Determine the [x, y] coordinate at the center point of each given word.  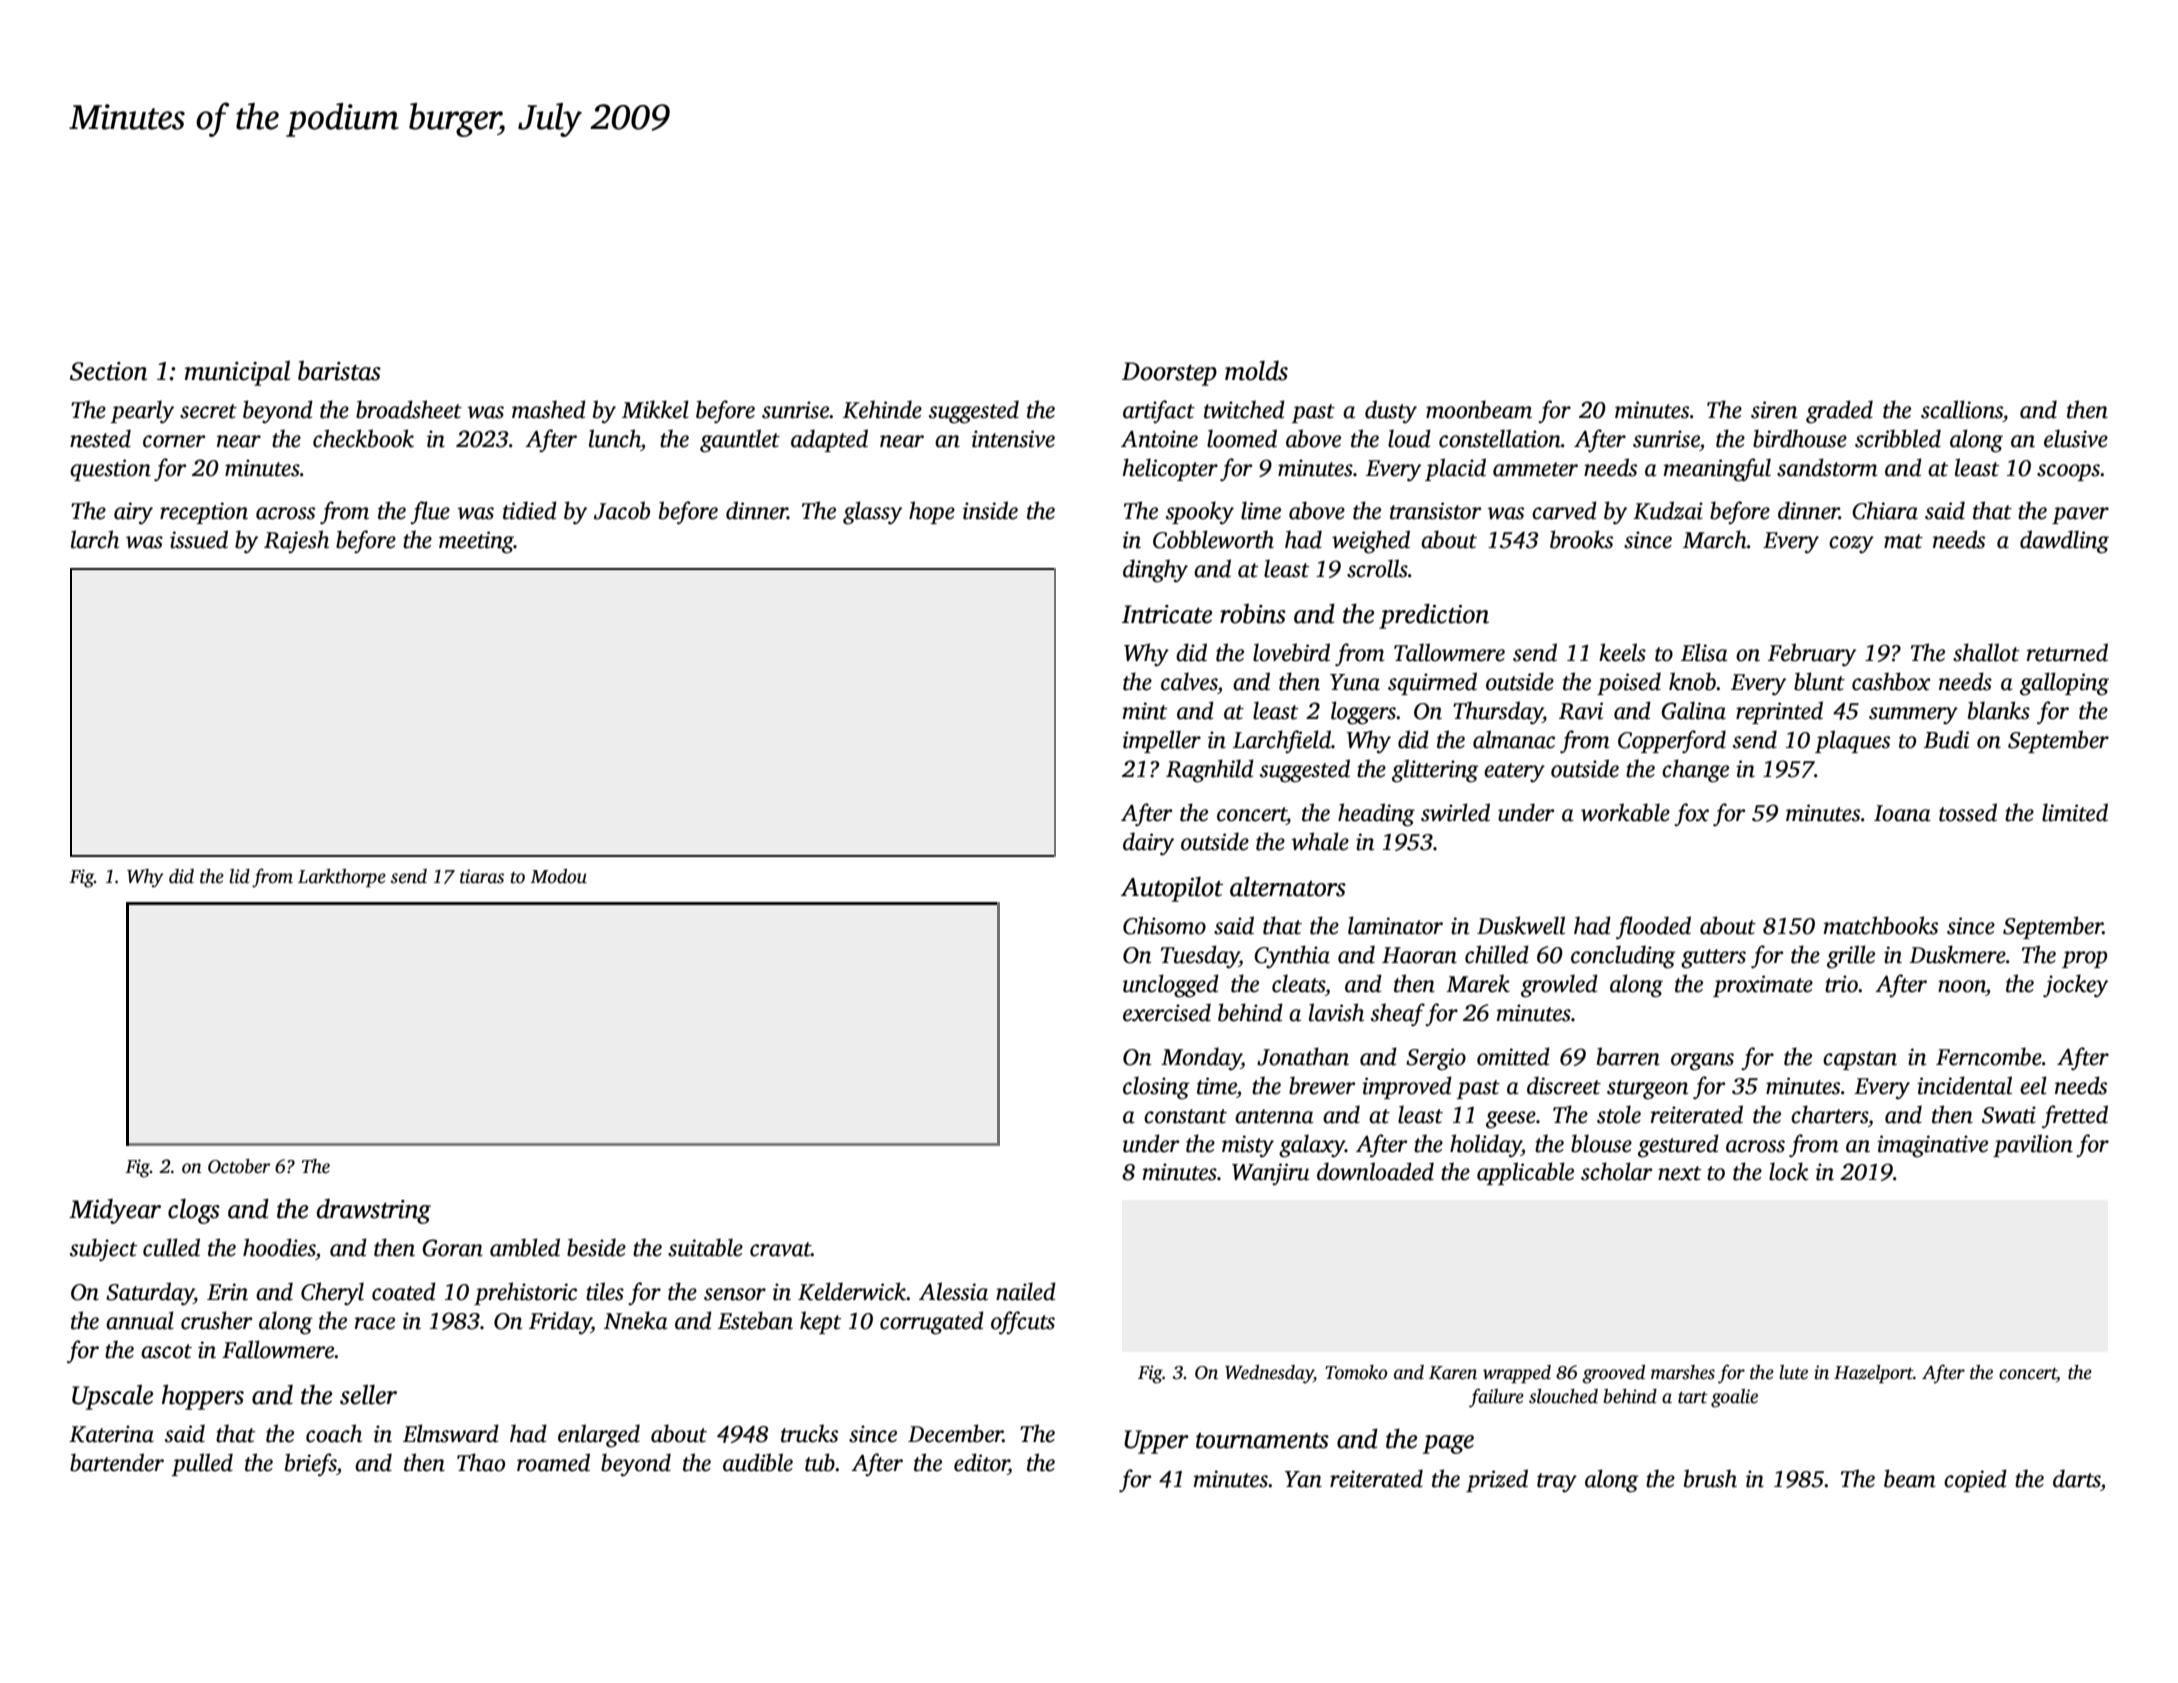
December [955, 1433]
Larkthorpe [342, 878]
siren [1774, 410]
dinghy [1155, 571]
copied [1975, 1480]
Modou [558, 876]
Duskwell [1521, 925]
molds [1256, 371]
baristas [339, 371]
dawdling [2064, 542]
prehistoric [525, 1293]
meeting [476, 542]
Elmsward [451, 1433]
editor [981, 1463]
